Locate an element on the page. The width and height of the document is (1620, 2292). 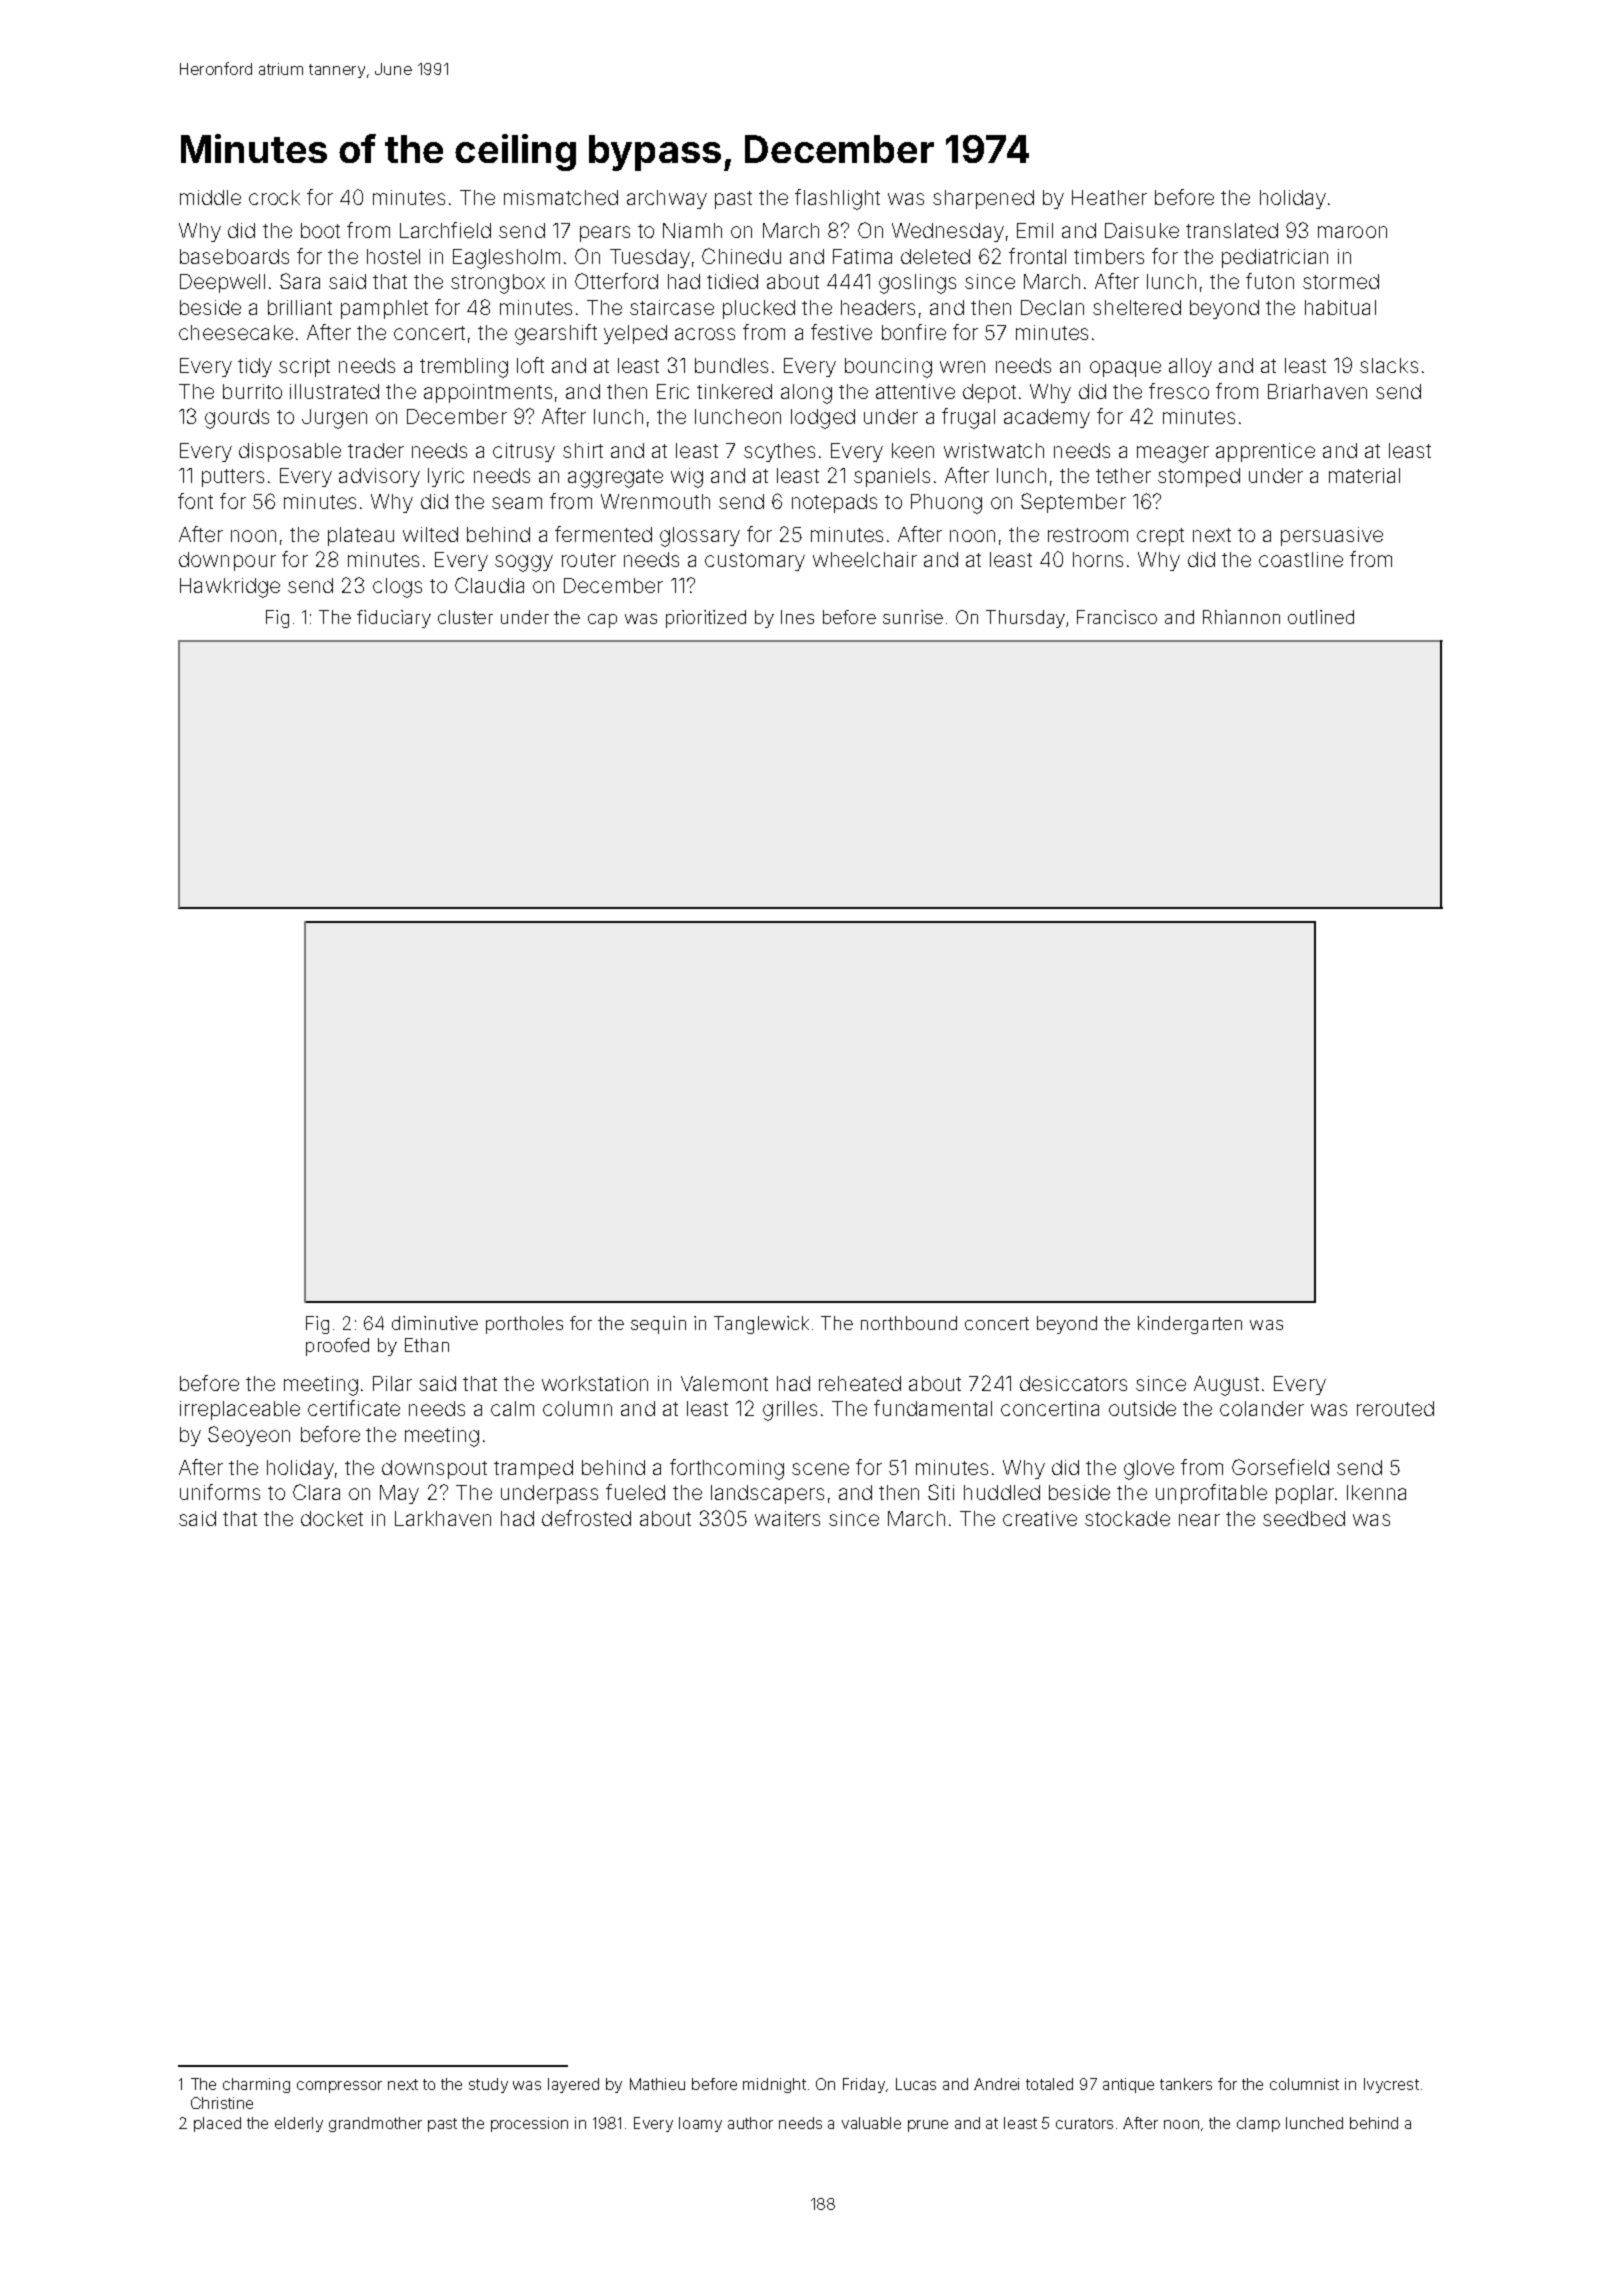
Emil is located at coordinates (1035, 230).
